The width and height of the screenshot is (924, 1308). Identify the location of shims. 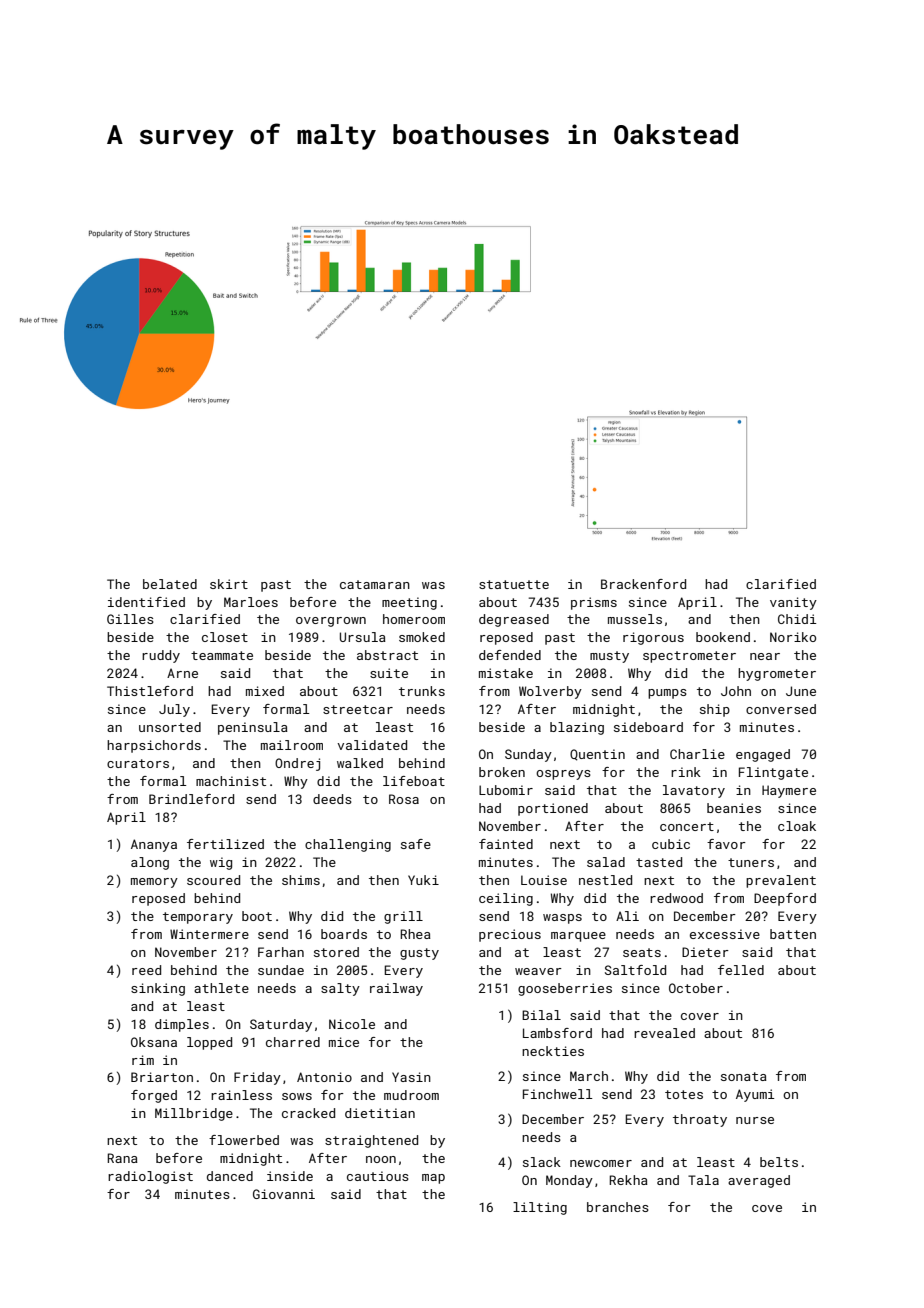
(301, 880).
